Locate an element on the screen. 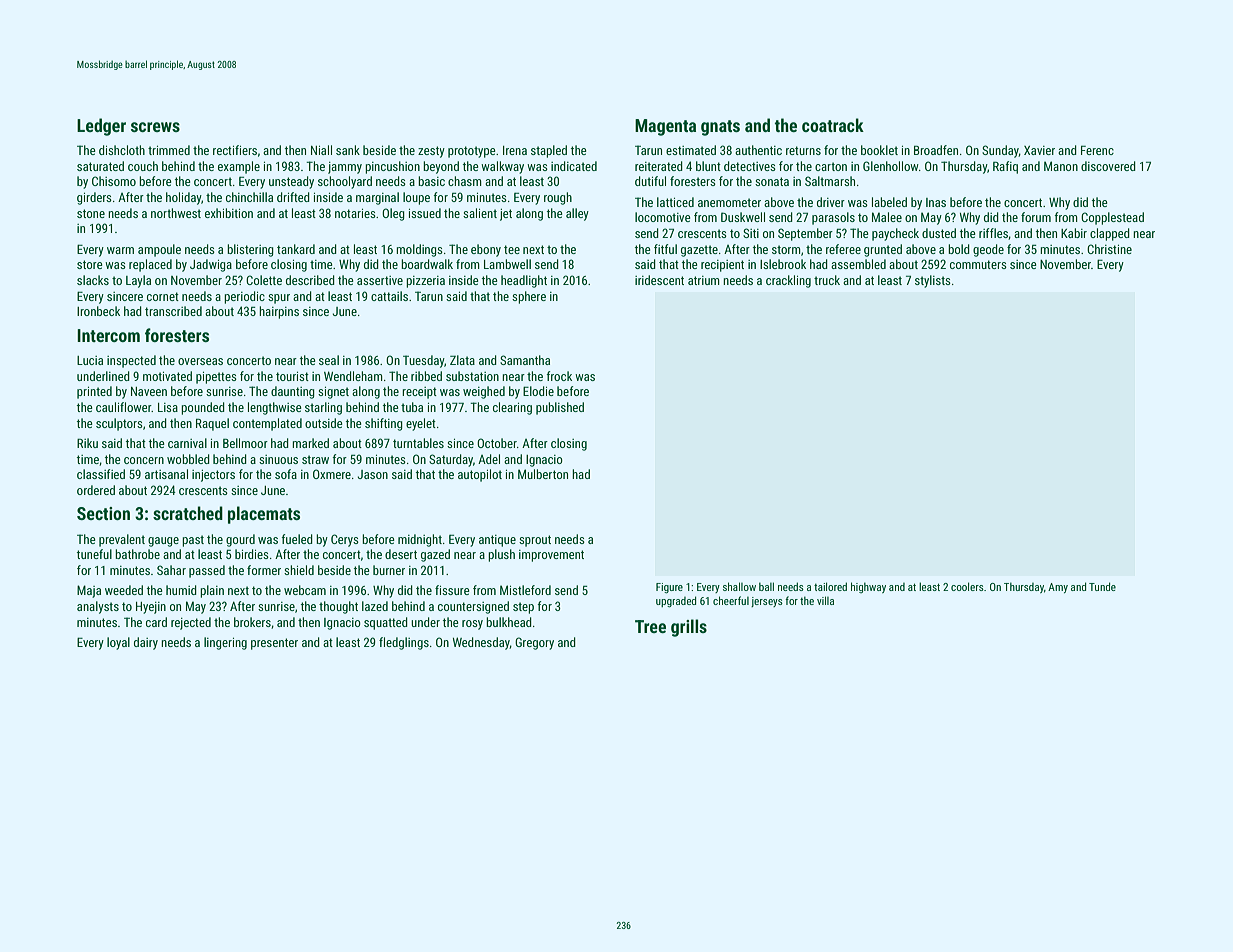  stylists is located at coordinates (933, 281).
